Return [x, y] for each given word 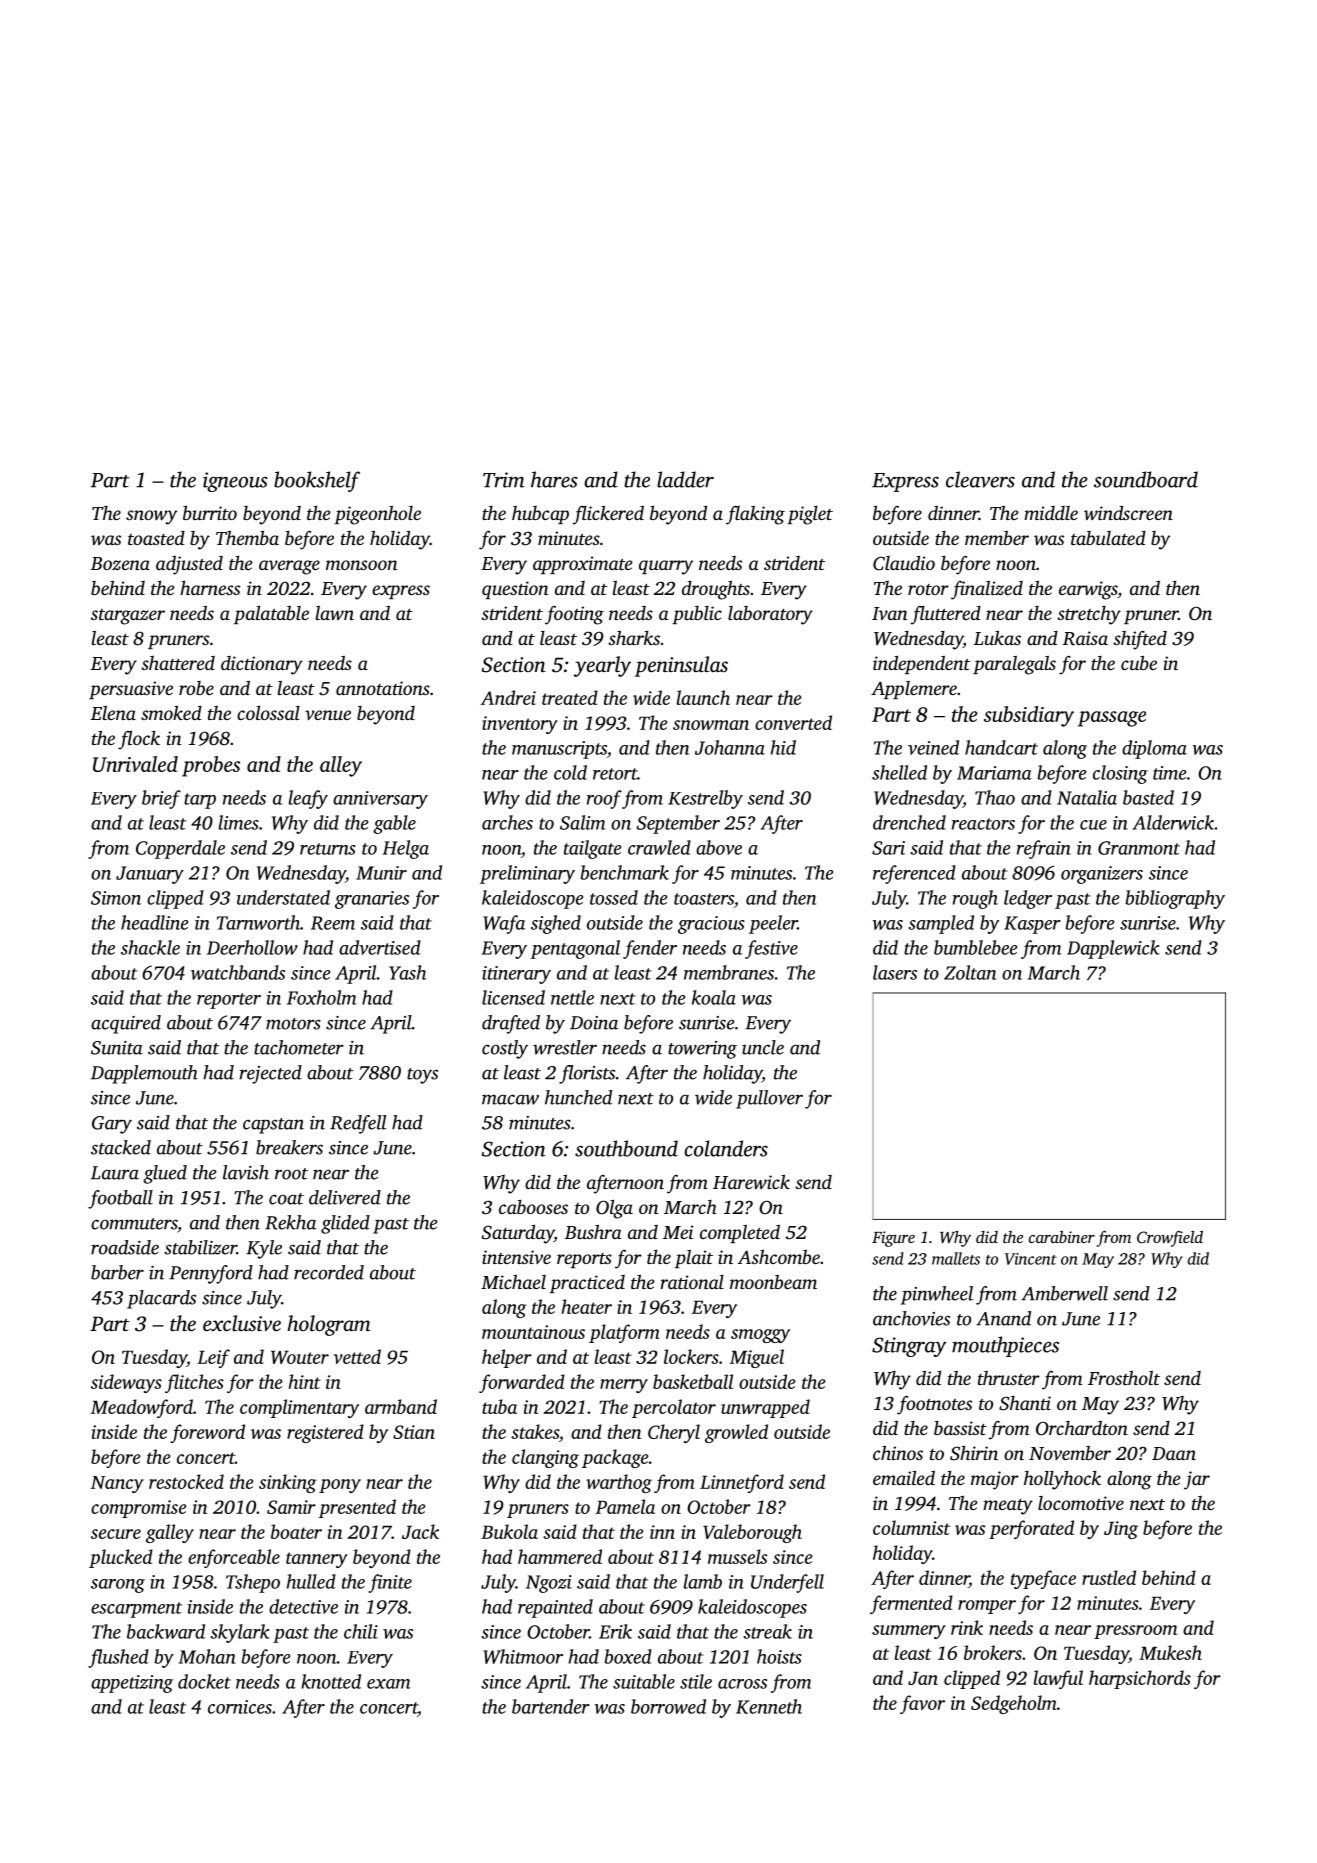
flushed [118, 1658]
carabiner [1062, 1236]
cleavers [980, 479]
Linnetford [742, 1483]
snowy [151, 517]
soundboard [1146, 479]
